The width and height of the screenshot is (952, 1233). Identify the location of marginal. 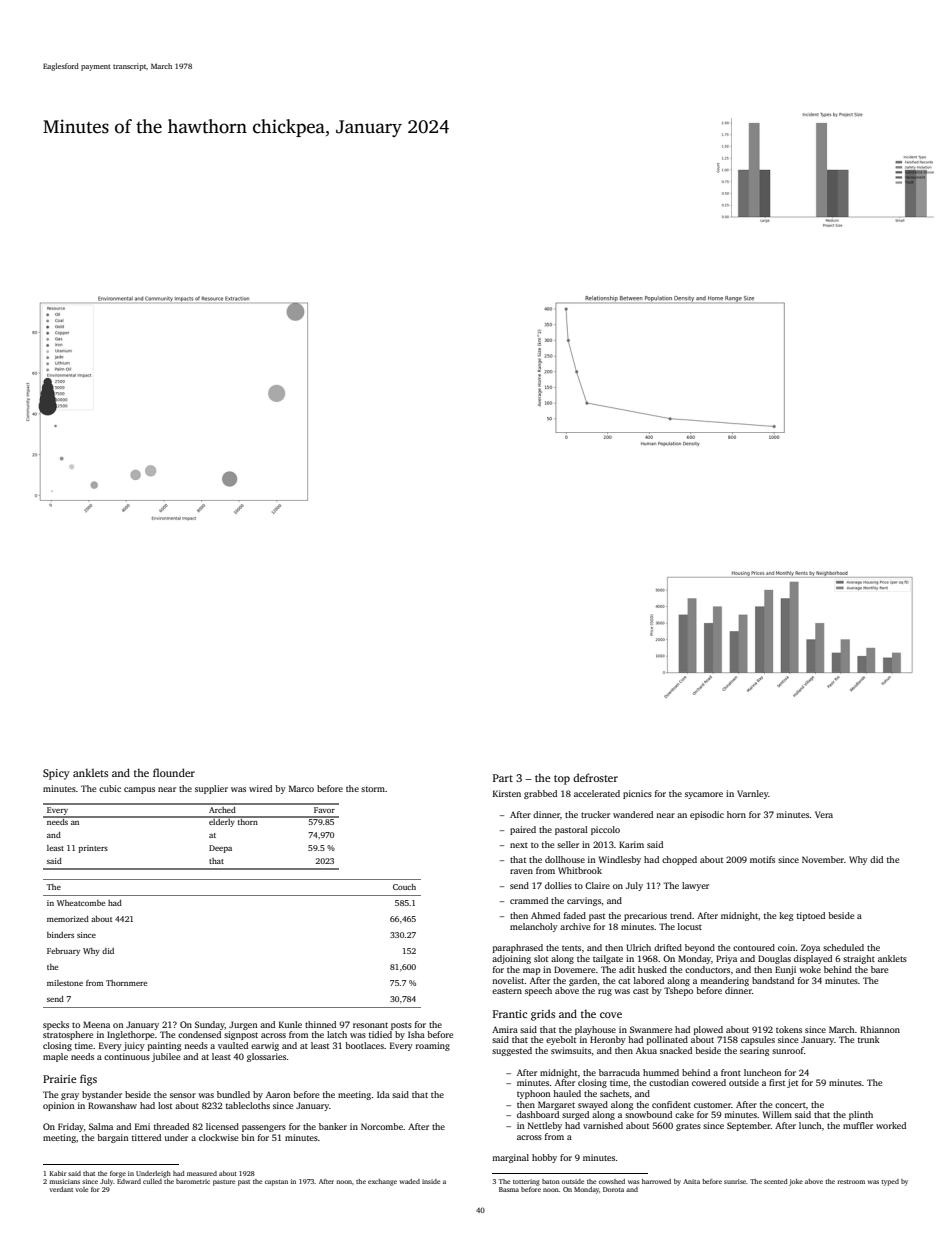
(510, 1158).
